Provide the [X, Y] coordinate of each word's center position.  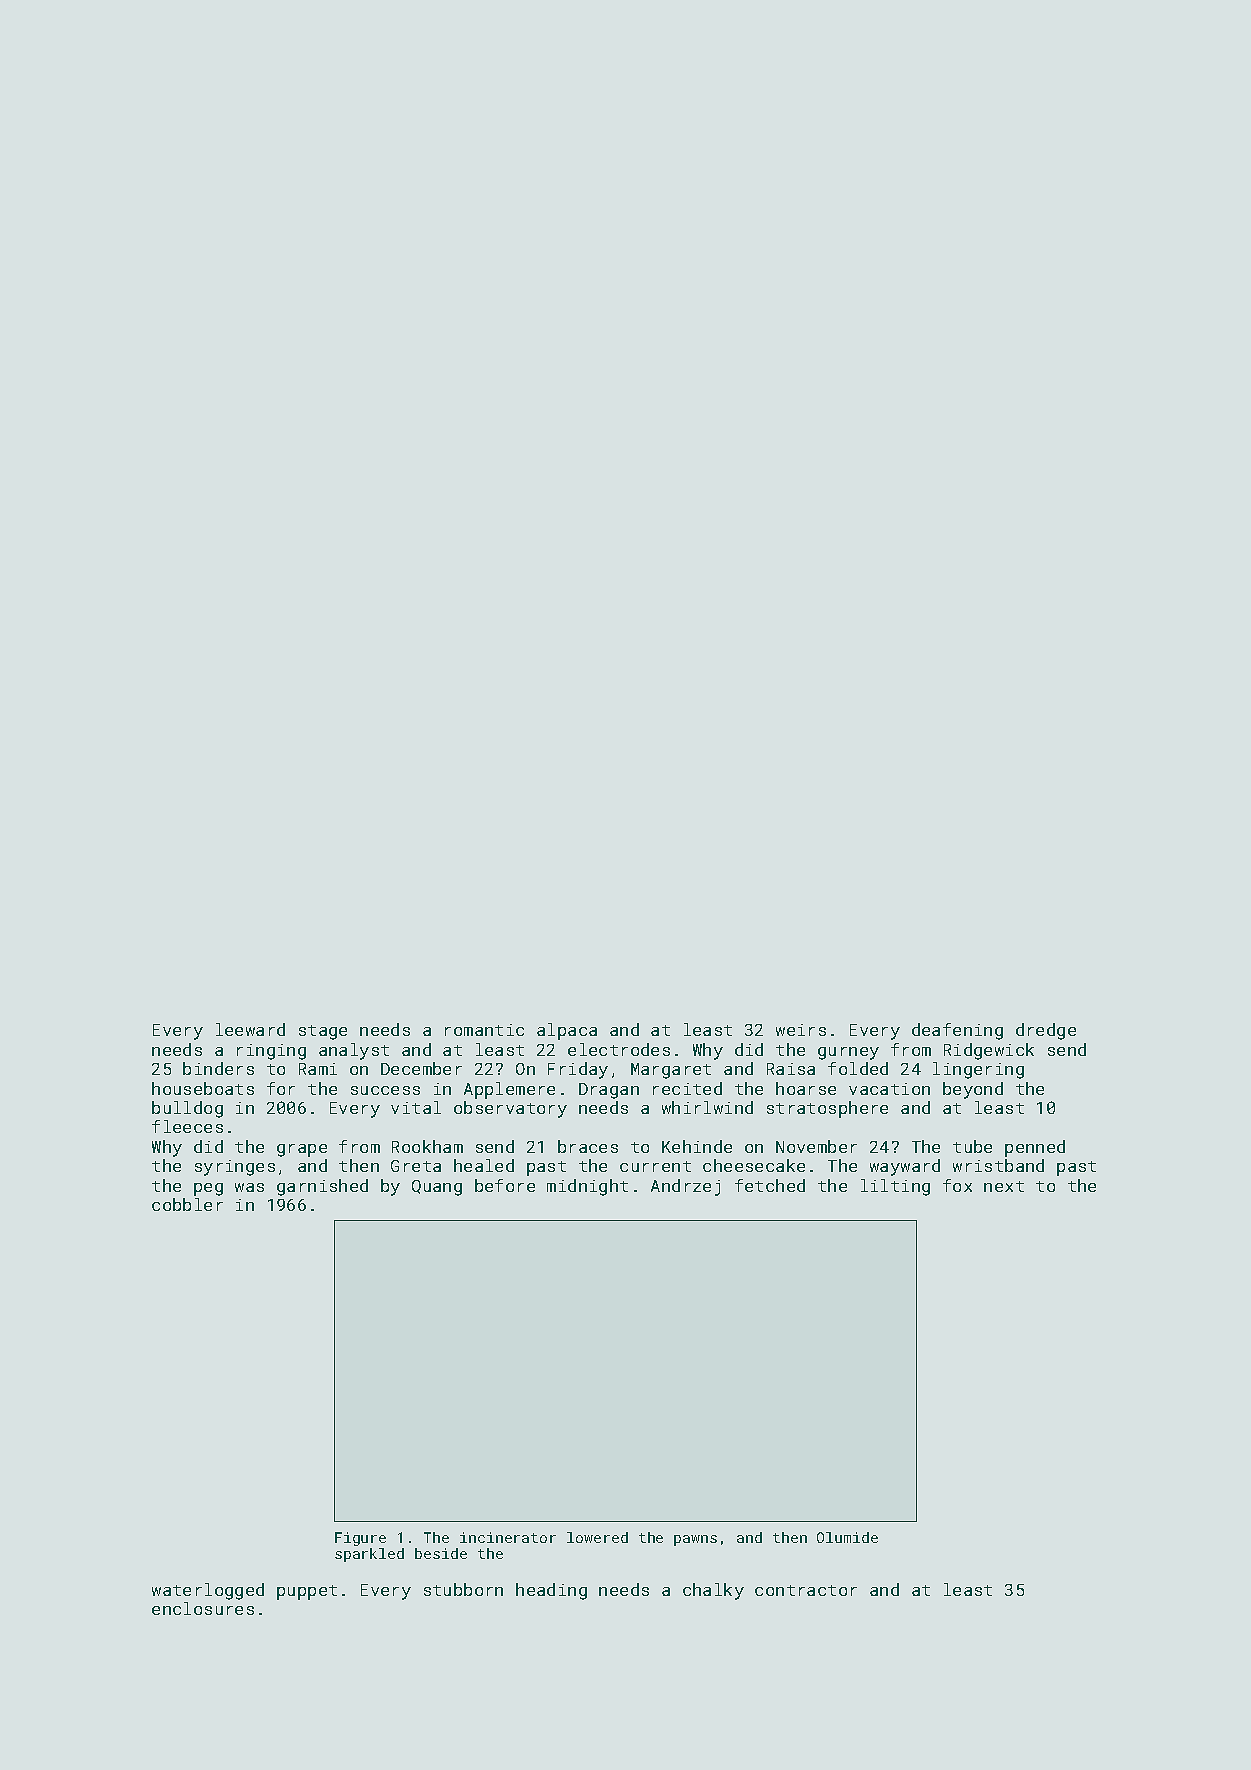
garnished [322, 1187]
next [1004, 1186]
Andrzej [685, 1187]
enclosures [203, 1608]
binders [218, 1068]
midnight [587, 1187]
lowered [597, 1537]
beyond [973, 1090]
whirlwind [707, 1107]
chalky [713, 1591]
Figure [360, 1539]
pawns [695, 1540]
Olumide [847, 1537]
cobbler [187, 1204]
